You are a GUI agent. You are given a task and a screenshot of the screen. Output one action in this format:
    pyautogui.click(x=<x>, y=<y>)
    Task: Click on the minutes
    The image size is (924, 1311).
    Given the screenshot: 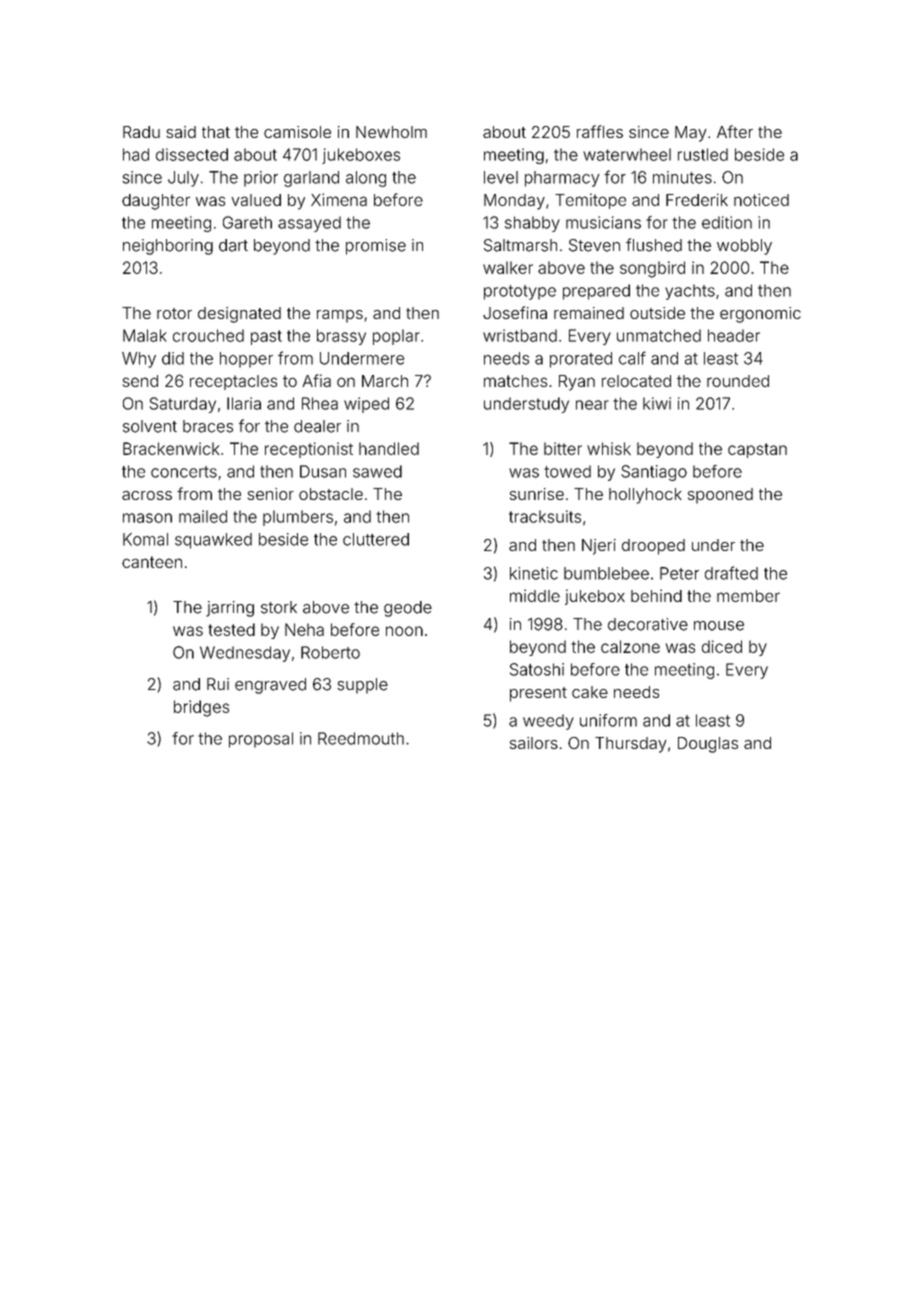 What is the action you would take?
    pyautogui.click(x=682, y=177)
